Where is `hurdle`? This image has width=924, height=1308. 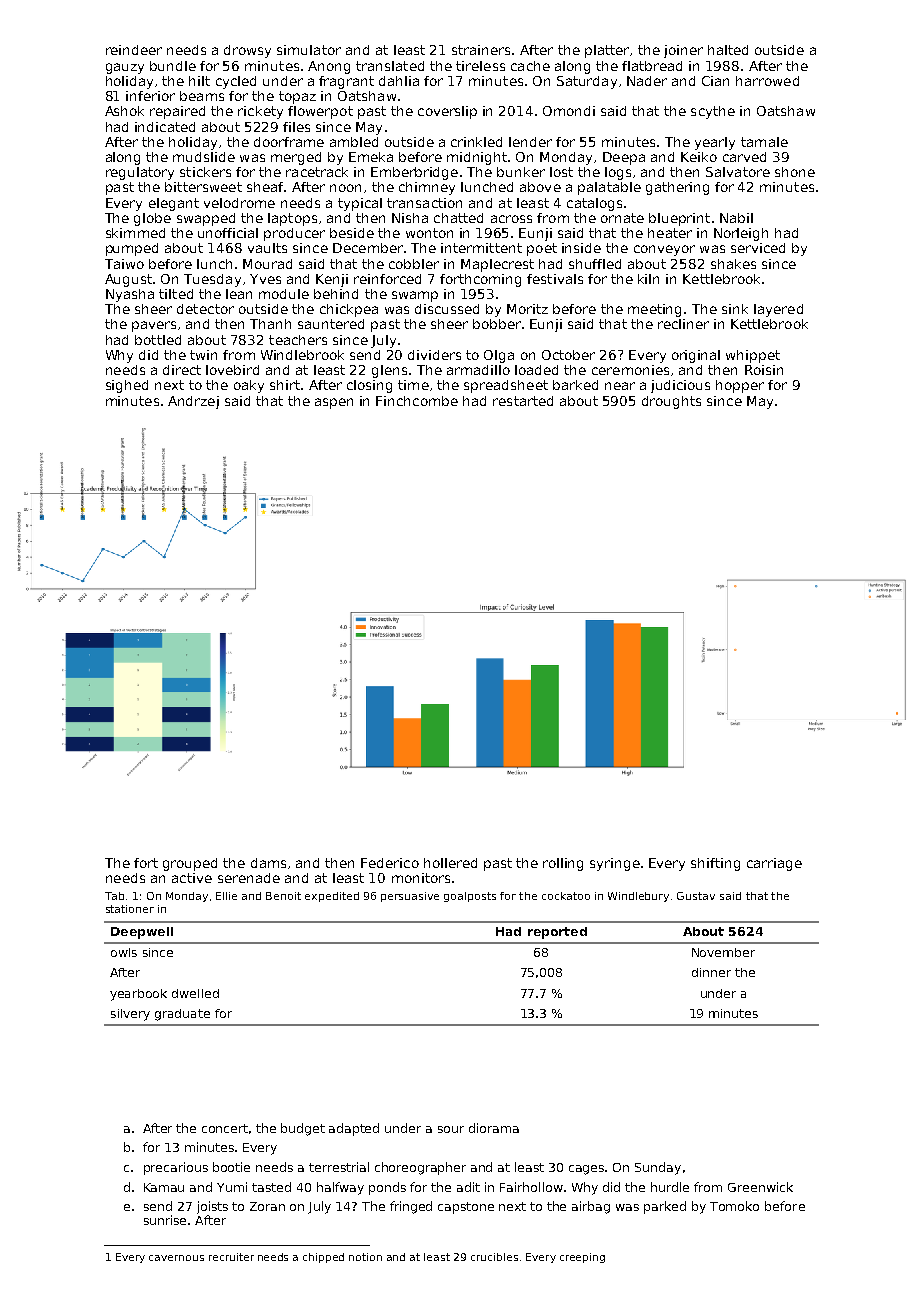 hurdle is located at coordinates (670, 1187).
